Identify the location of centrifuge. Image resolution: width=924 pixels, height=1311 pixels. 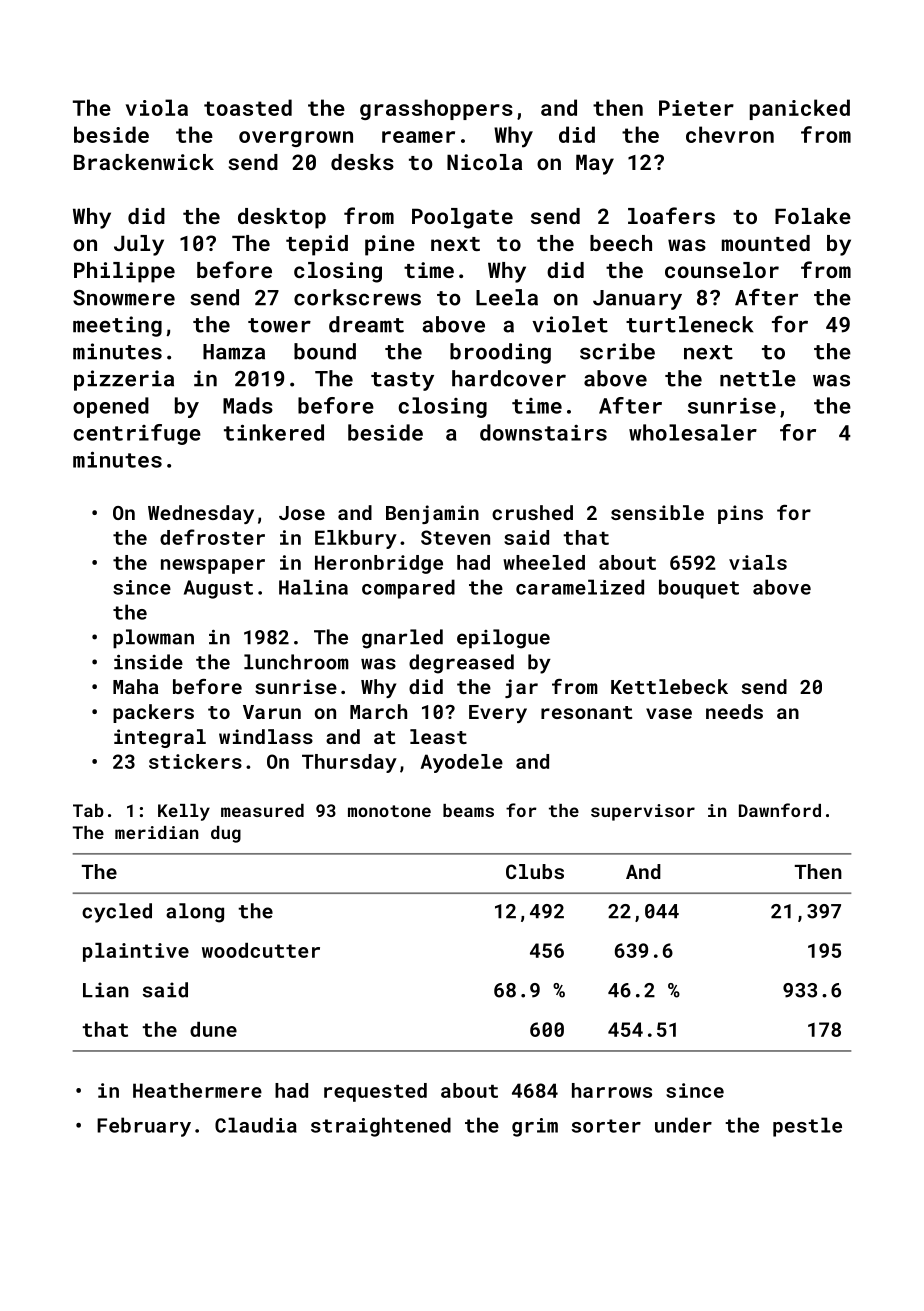
(137, 434).
